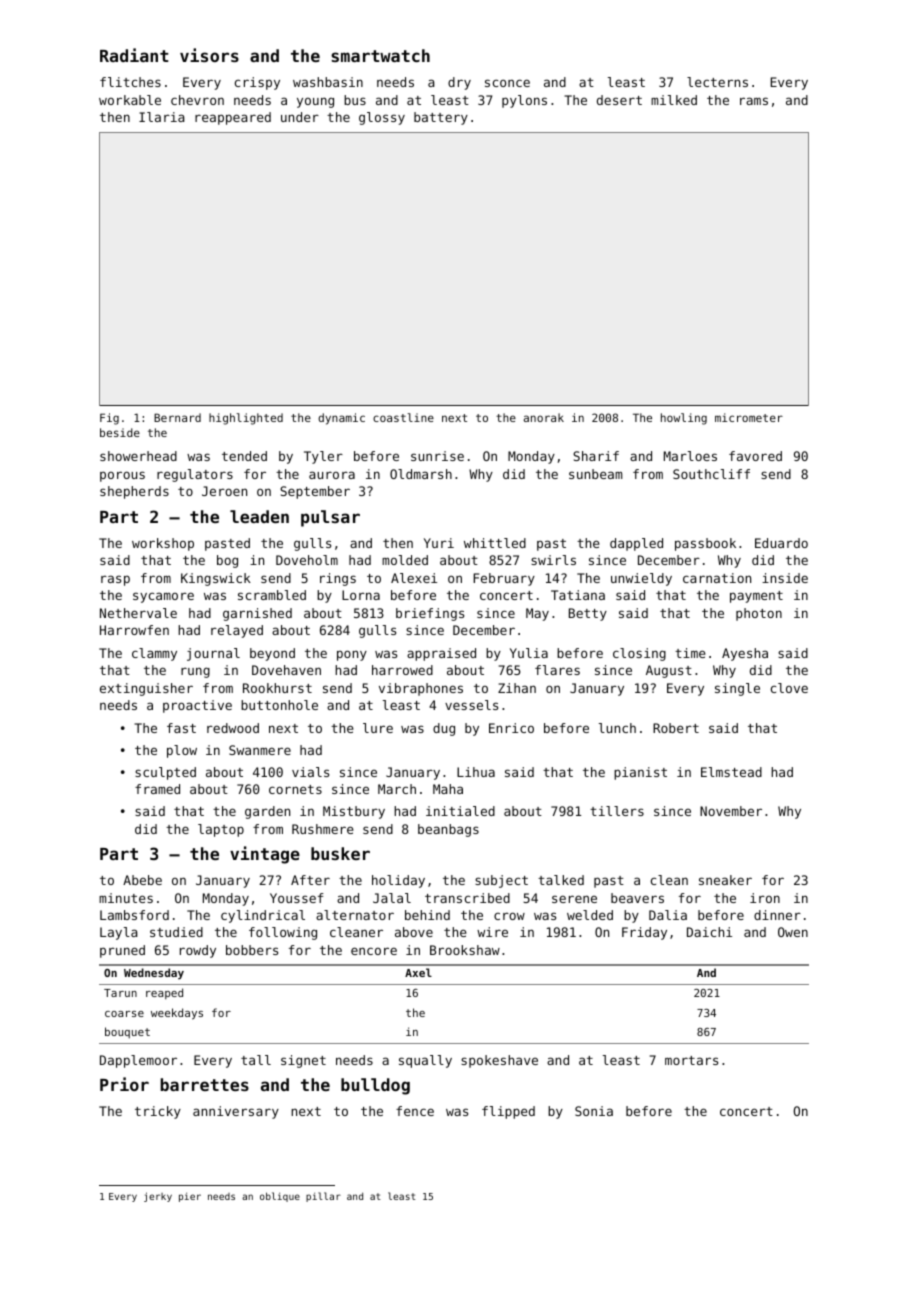 The width and height of the screenshot is (908, 1316). I want to click on visors, so click(209, 55).
